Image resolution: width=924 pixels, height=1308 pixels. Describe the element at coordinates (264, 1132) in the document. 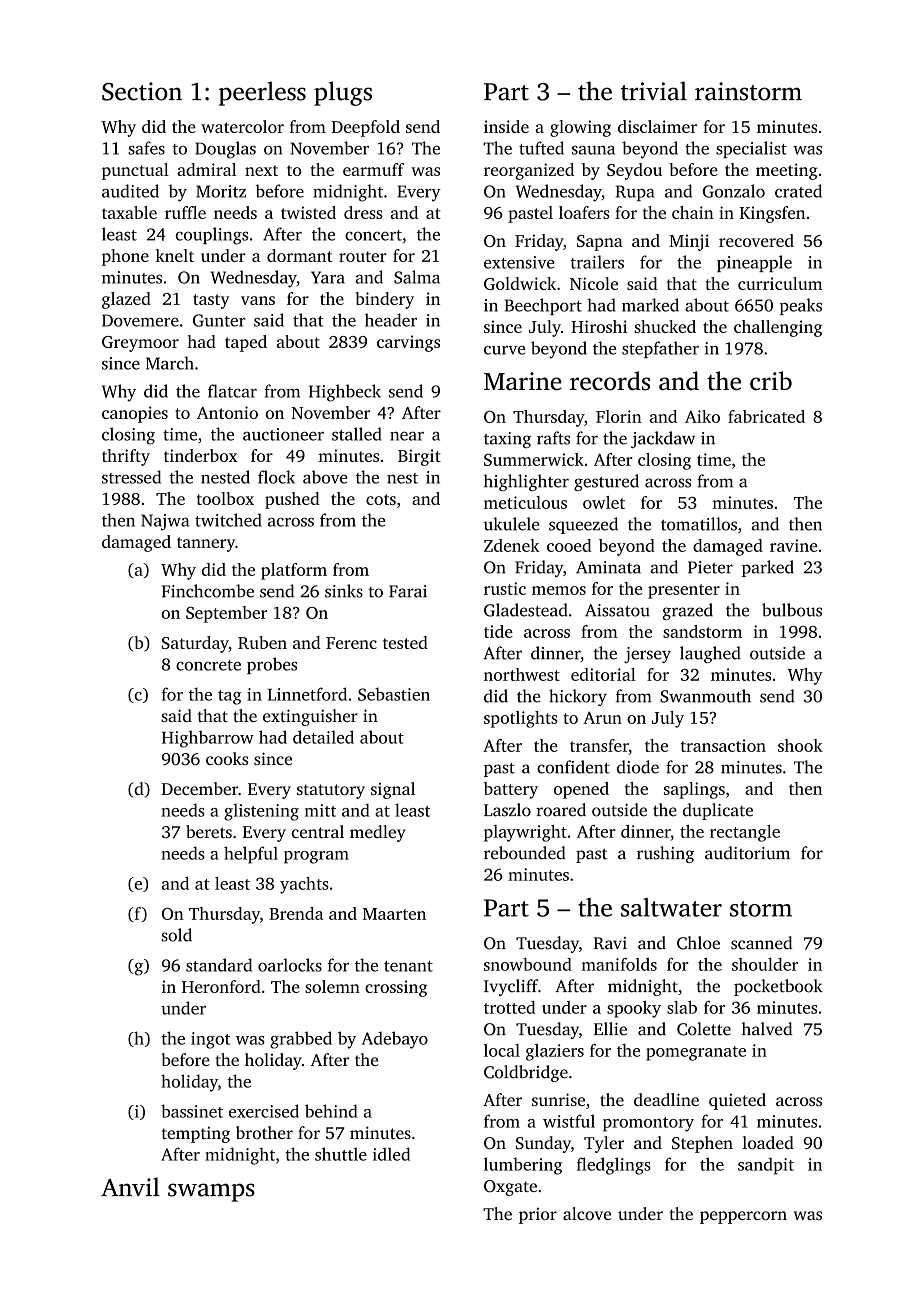

I see `brother` at that location.
